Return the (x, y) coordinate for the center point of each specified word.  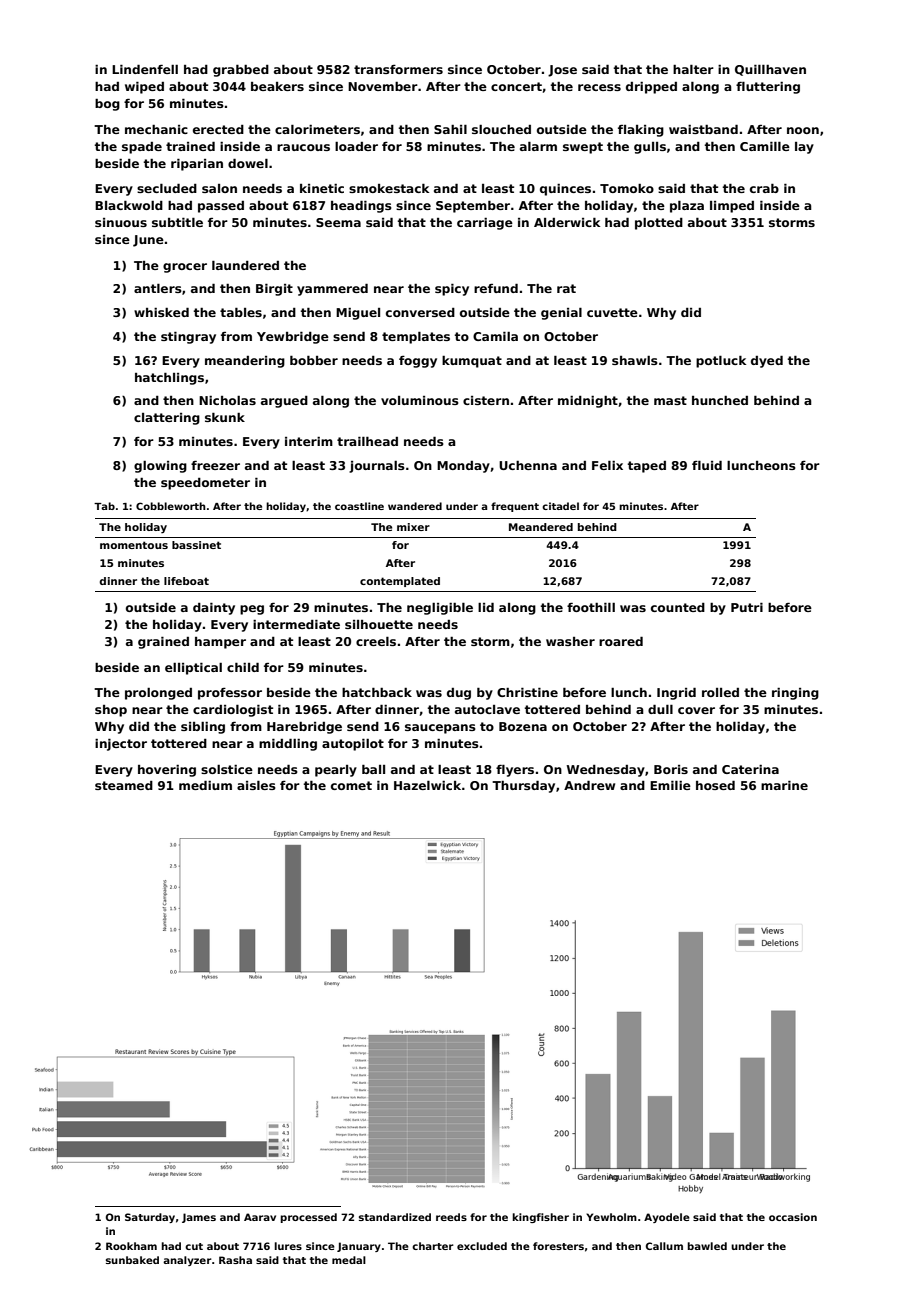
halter (693, 69)
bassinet (196, 545)
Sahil (450, 129)
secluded (167, 188)
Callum (664, 1246)
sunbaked (132, 1260)
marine (784, 785)
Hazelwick (427, 785)
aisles (256, 785)
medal (349, 1260)
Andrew (589, 785)
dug (459, 694)
